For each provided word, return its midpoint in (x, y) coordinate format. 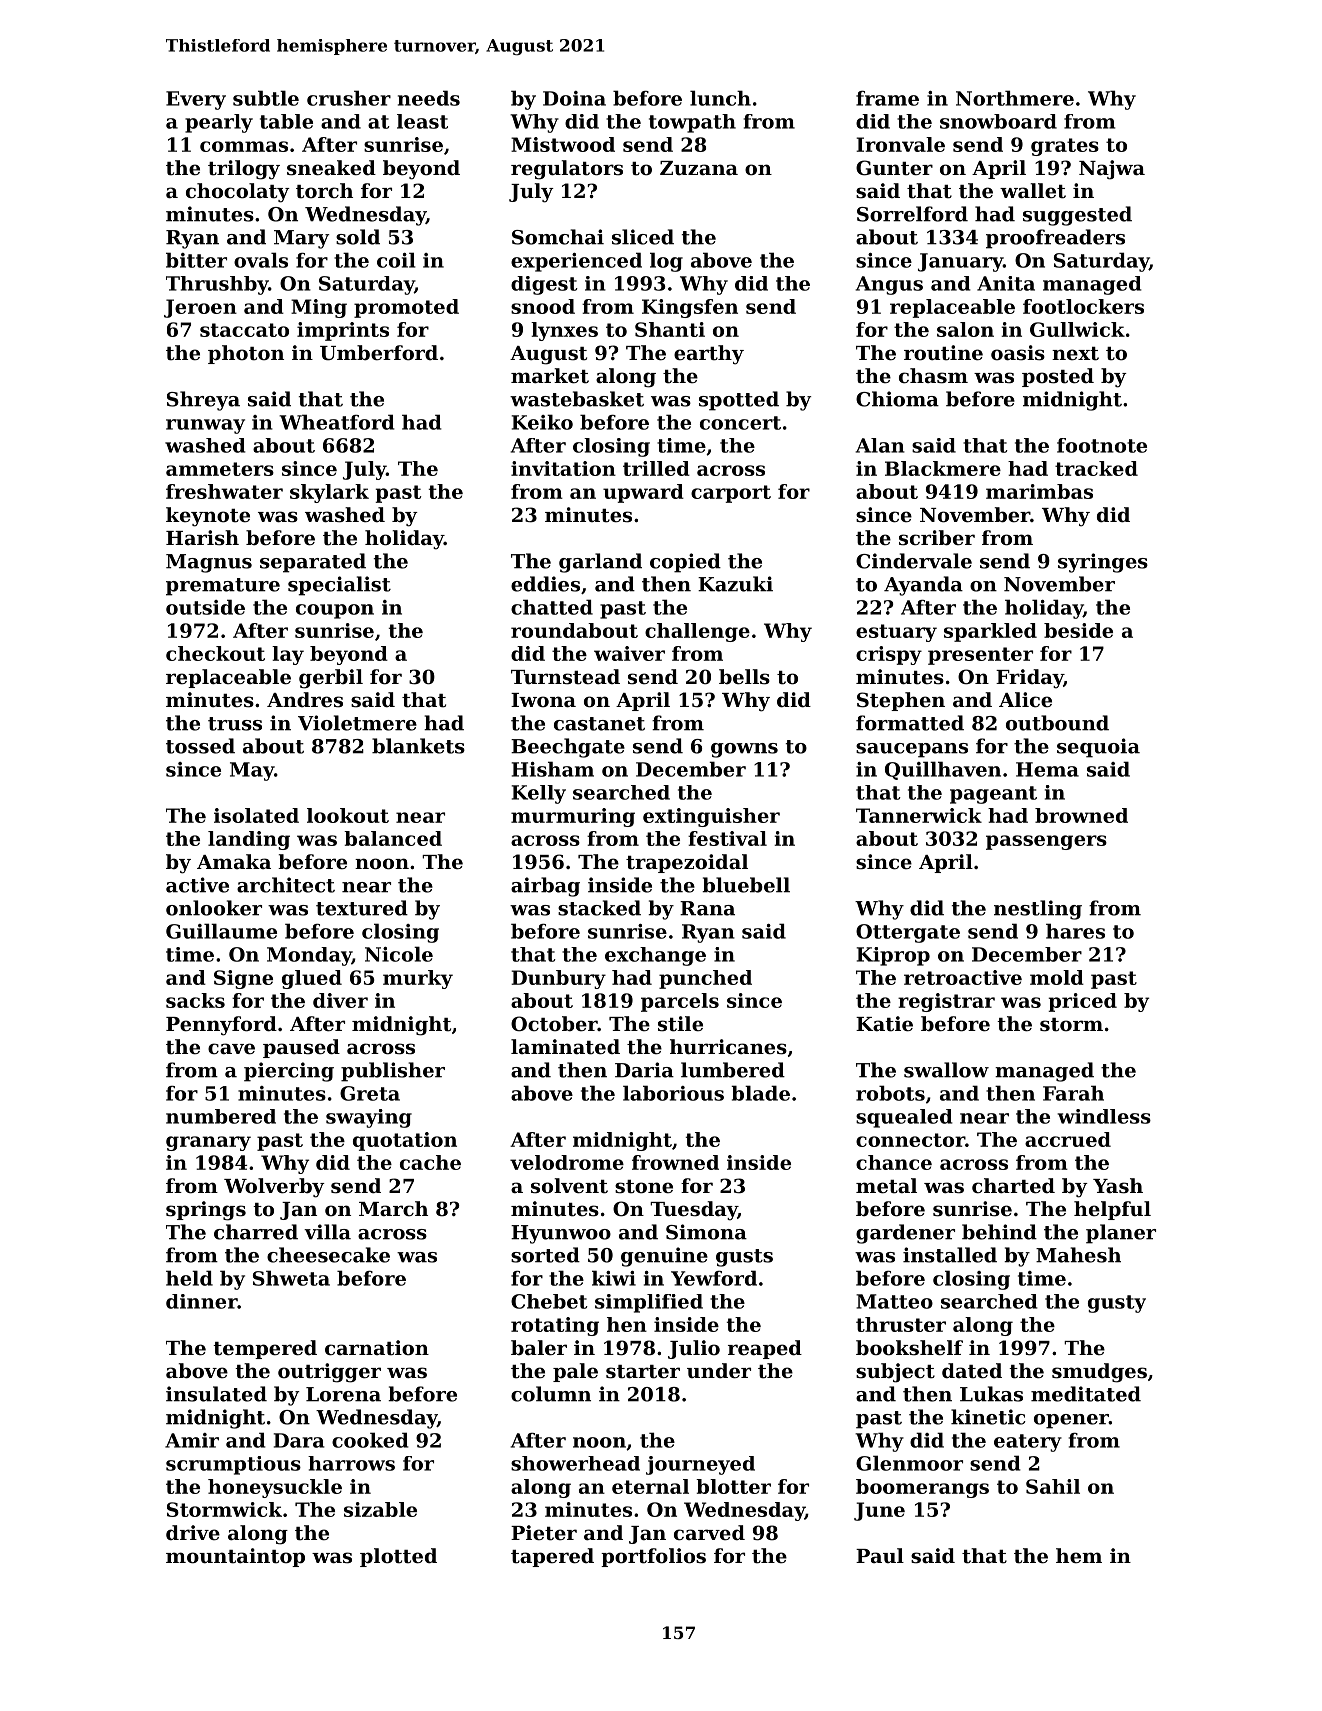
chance (894, 1162)
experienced (576, 262)
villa (327, 1232)
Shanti (670, 329)
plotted (398, 1557)
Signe (243, 979)
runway (205, 426)
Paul (880, 1555)
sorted (545, 1255)
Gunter (894, 168)
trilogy (244, 170)
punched (705, 979)
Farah (1073, 1093)
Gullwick (1077, 329)
